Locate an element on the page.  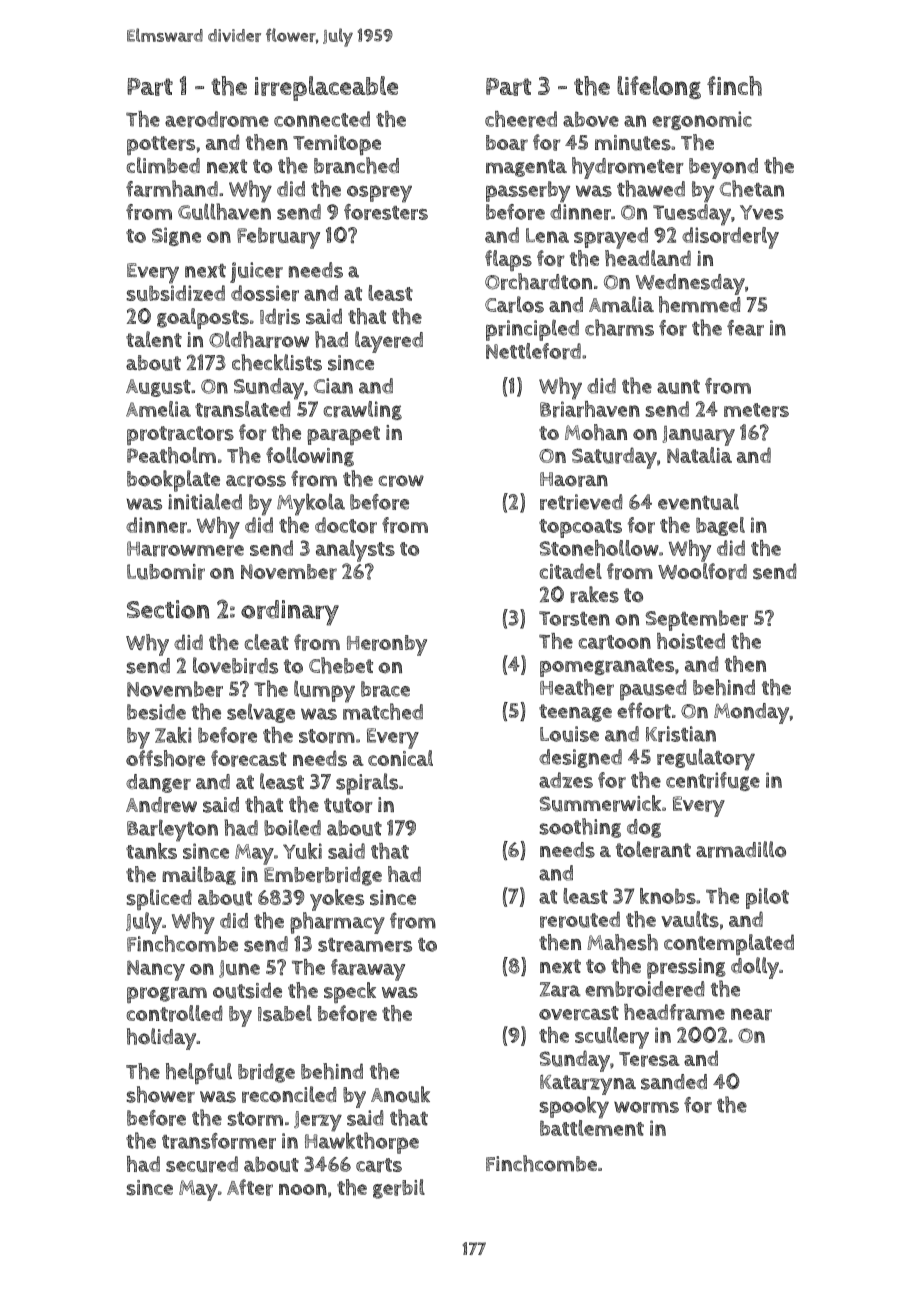
irreplaceable is located at coordinates (326, 88).
